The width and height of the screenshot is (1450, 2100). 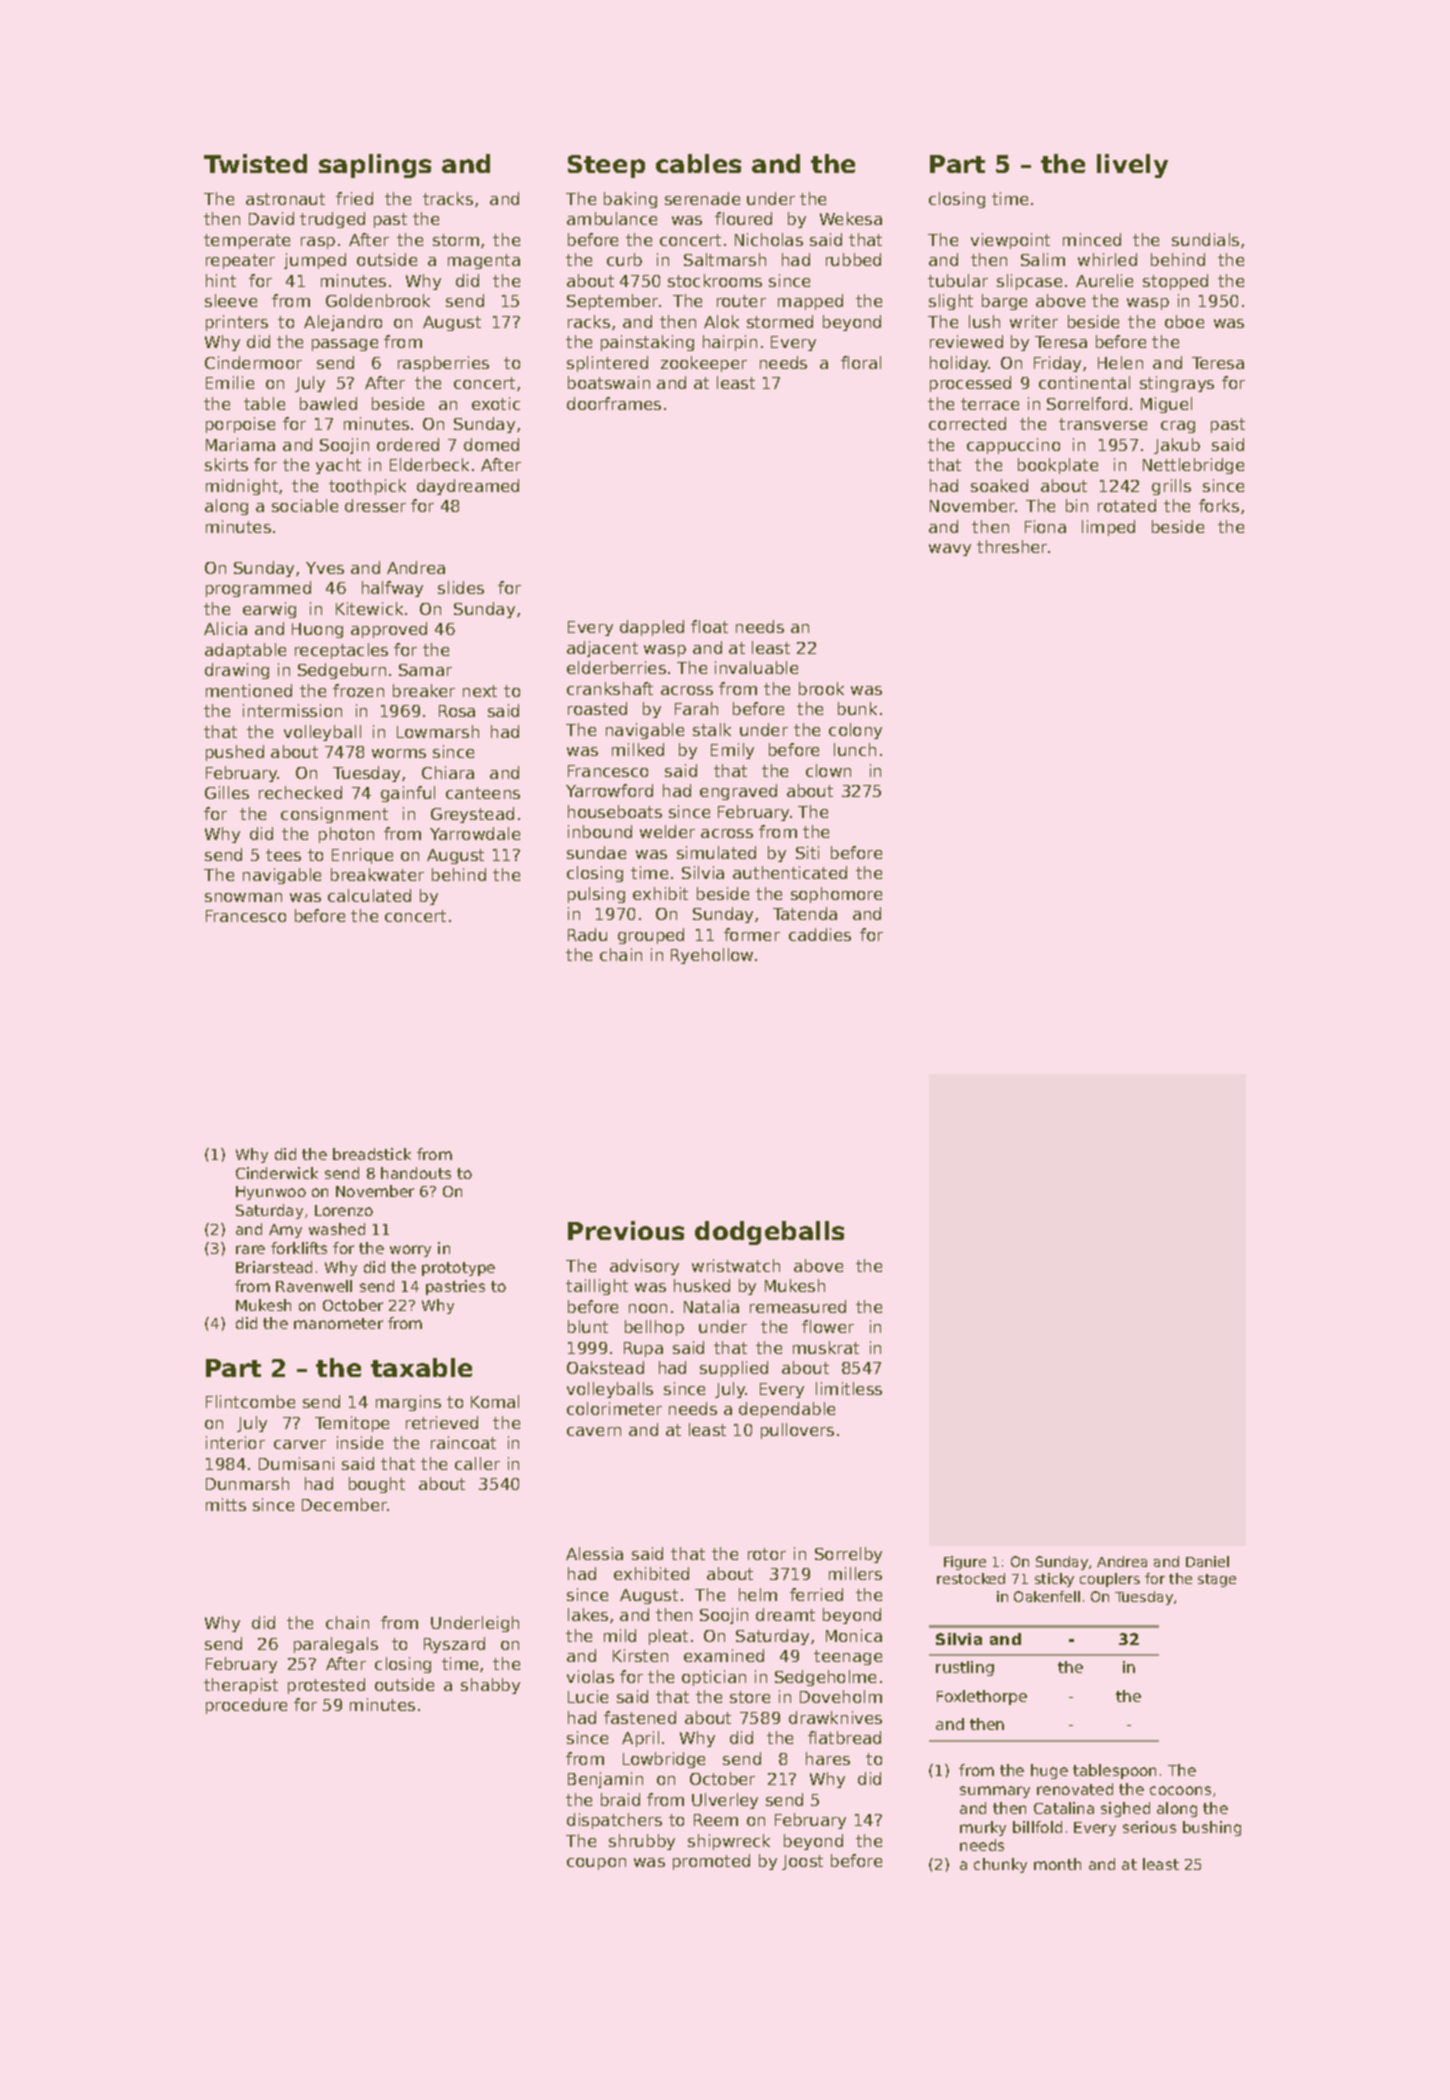 What do you see at coordinates (1057, 1864) in the screenshot?
I see `month` at bounding box center [1057, 1864].
